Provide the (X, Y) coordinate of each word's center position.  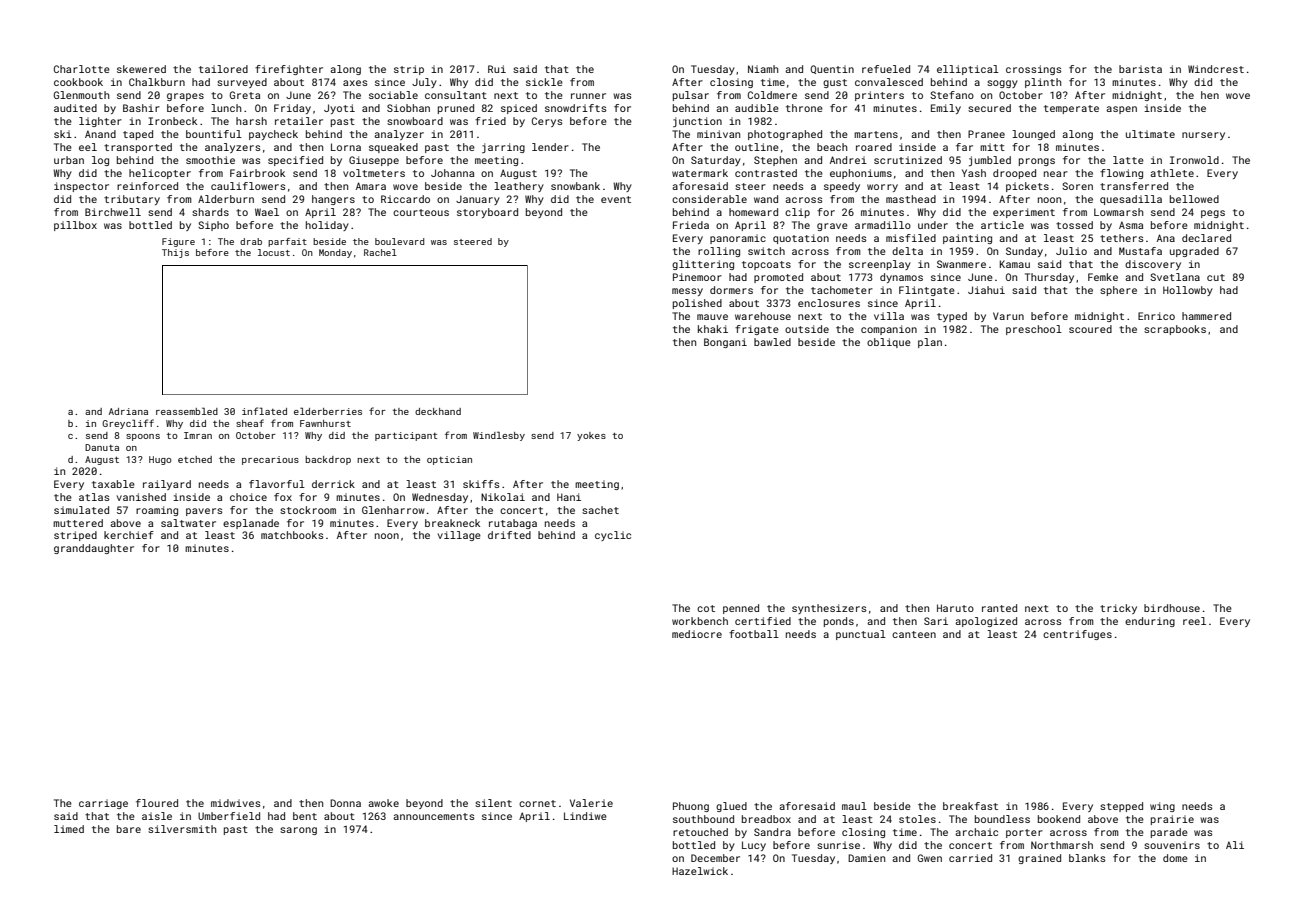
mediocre (697, 634)
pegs (1213, 214)
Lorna (346, 147)
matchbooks (292, 535)
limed (69, 829)
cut (1216, 277)
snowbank (575, 186)
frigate (757, 330)
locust (274, 252)
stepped (1121, 807)
